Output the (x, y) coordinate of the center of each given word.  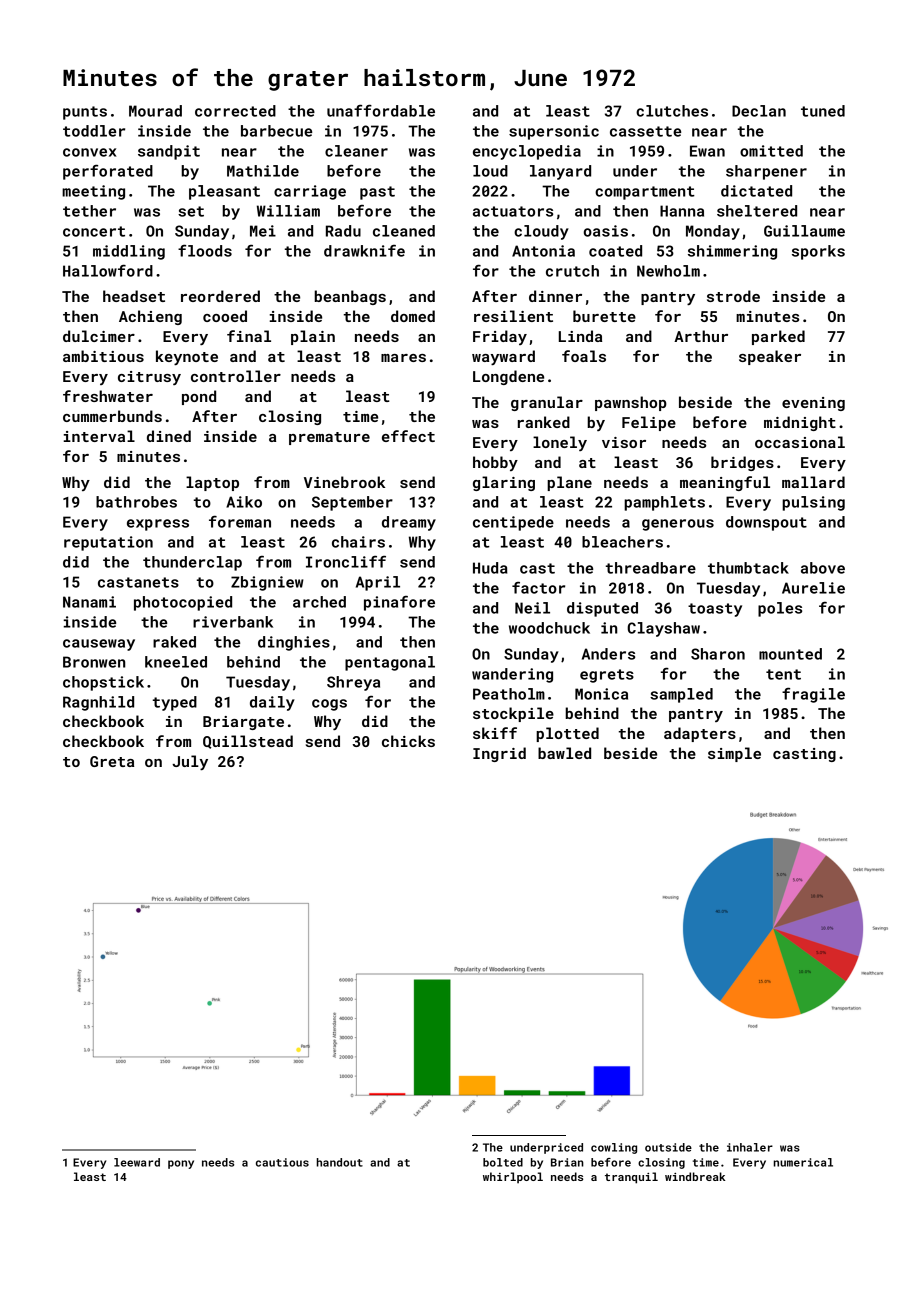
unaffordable (381, 110)
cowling (614, 1148)
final (249, 336)
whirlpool (513, 1178)
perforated (108, 172)
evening (813, 404)
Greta (112, 761)
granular (547, 403)
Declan (759, 111)
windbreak (695, 1176)
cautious (282, 1162)
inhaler (750, 1147)
